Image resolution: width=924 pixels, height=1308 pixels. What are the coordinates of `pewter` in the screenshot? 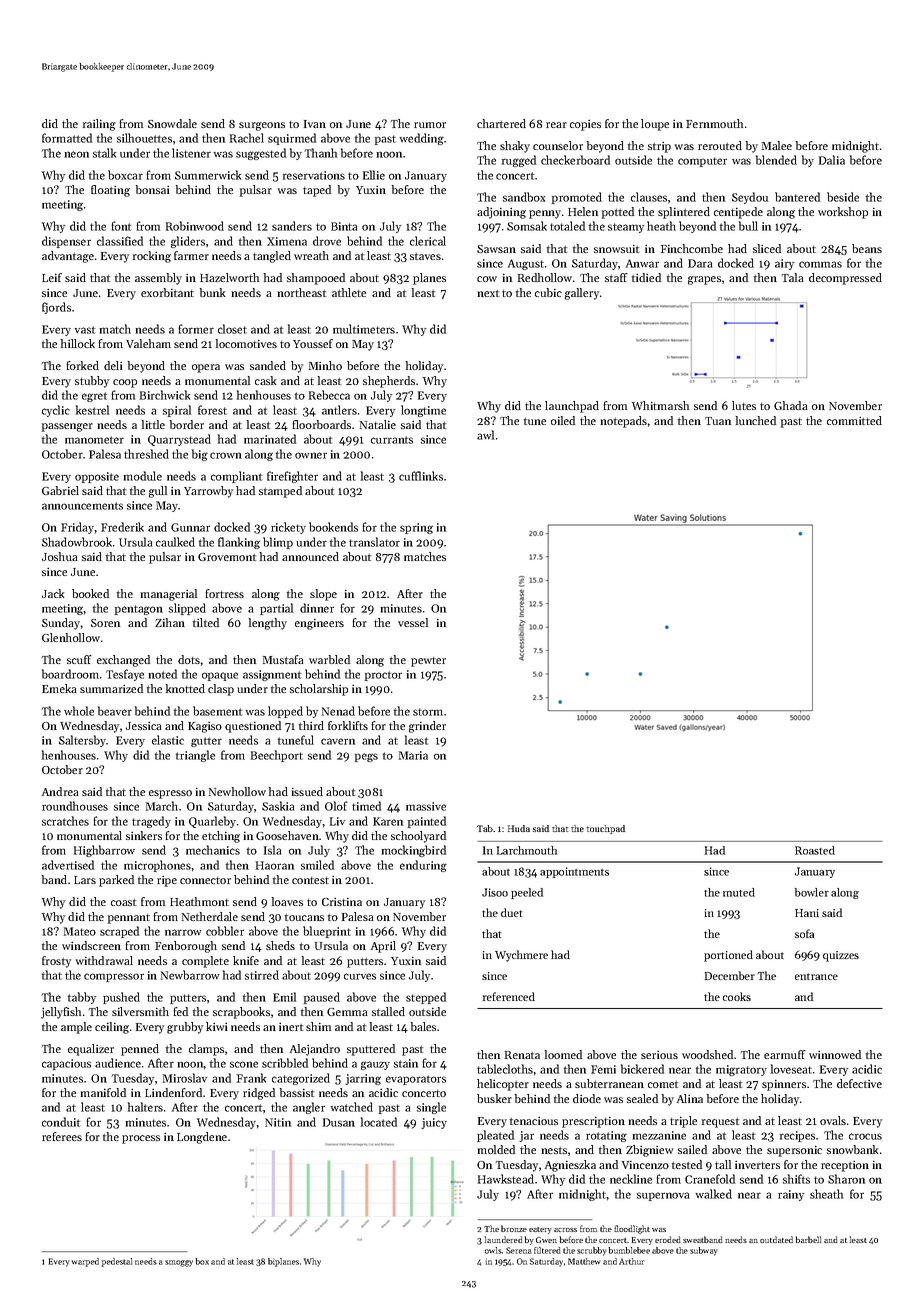 It's located at (428, 662).
